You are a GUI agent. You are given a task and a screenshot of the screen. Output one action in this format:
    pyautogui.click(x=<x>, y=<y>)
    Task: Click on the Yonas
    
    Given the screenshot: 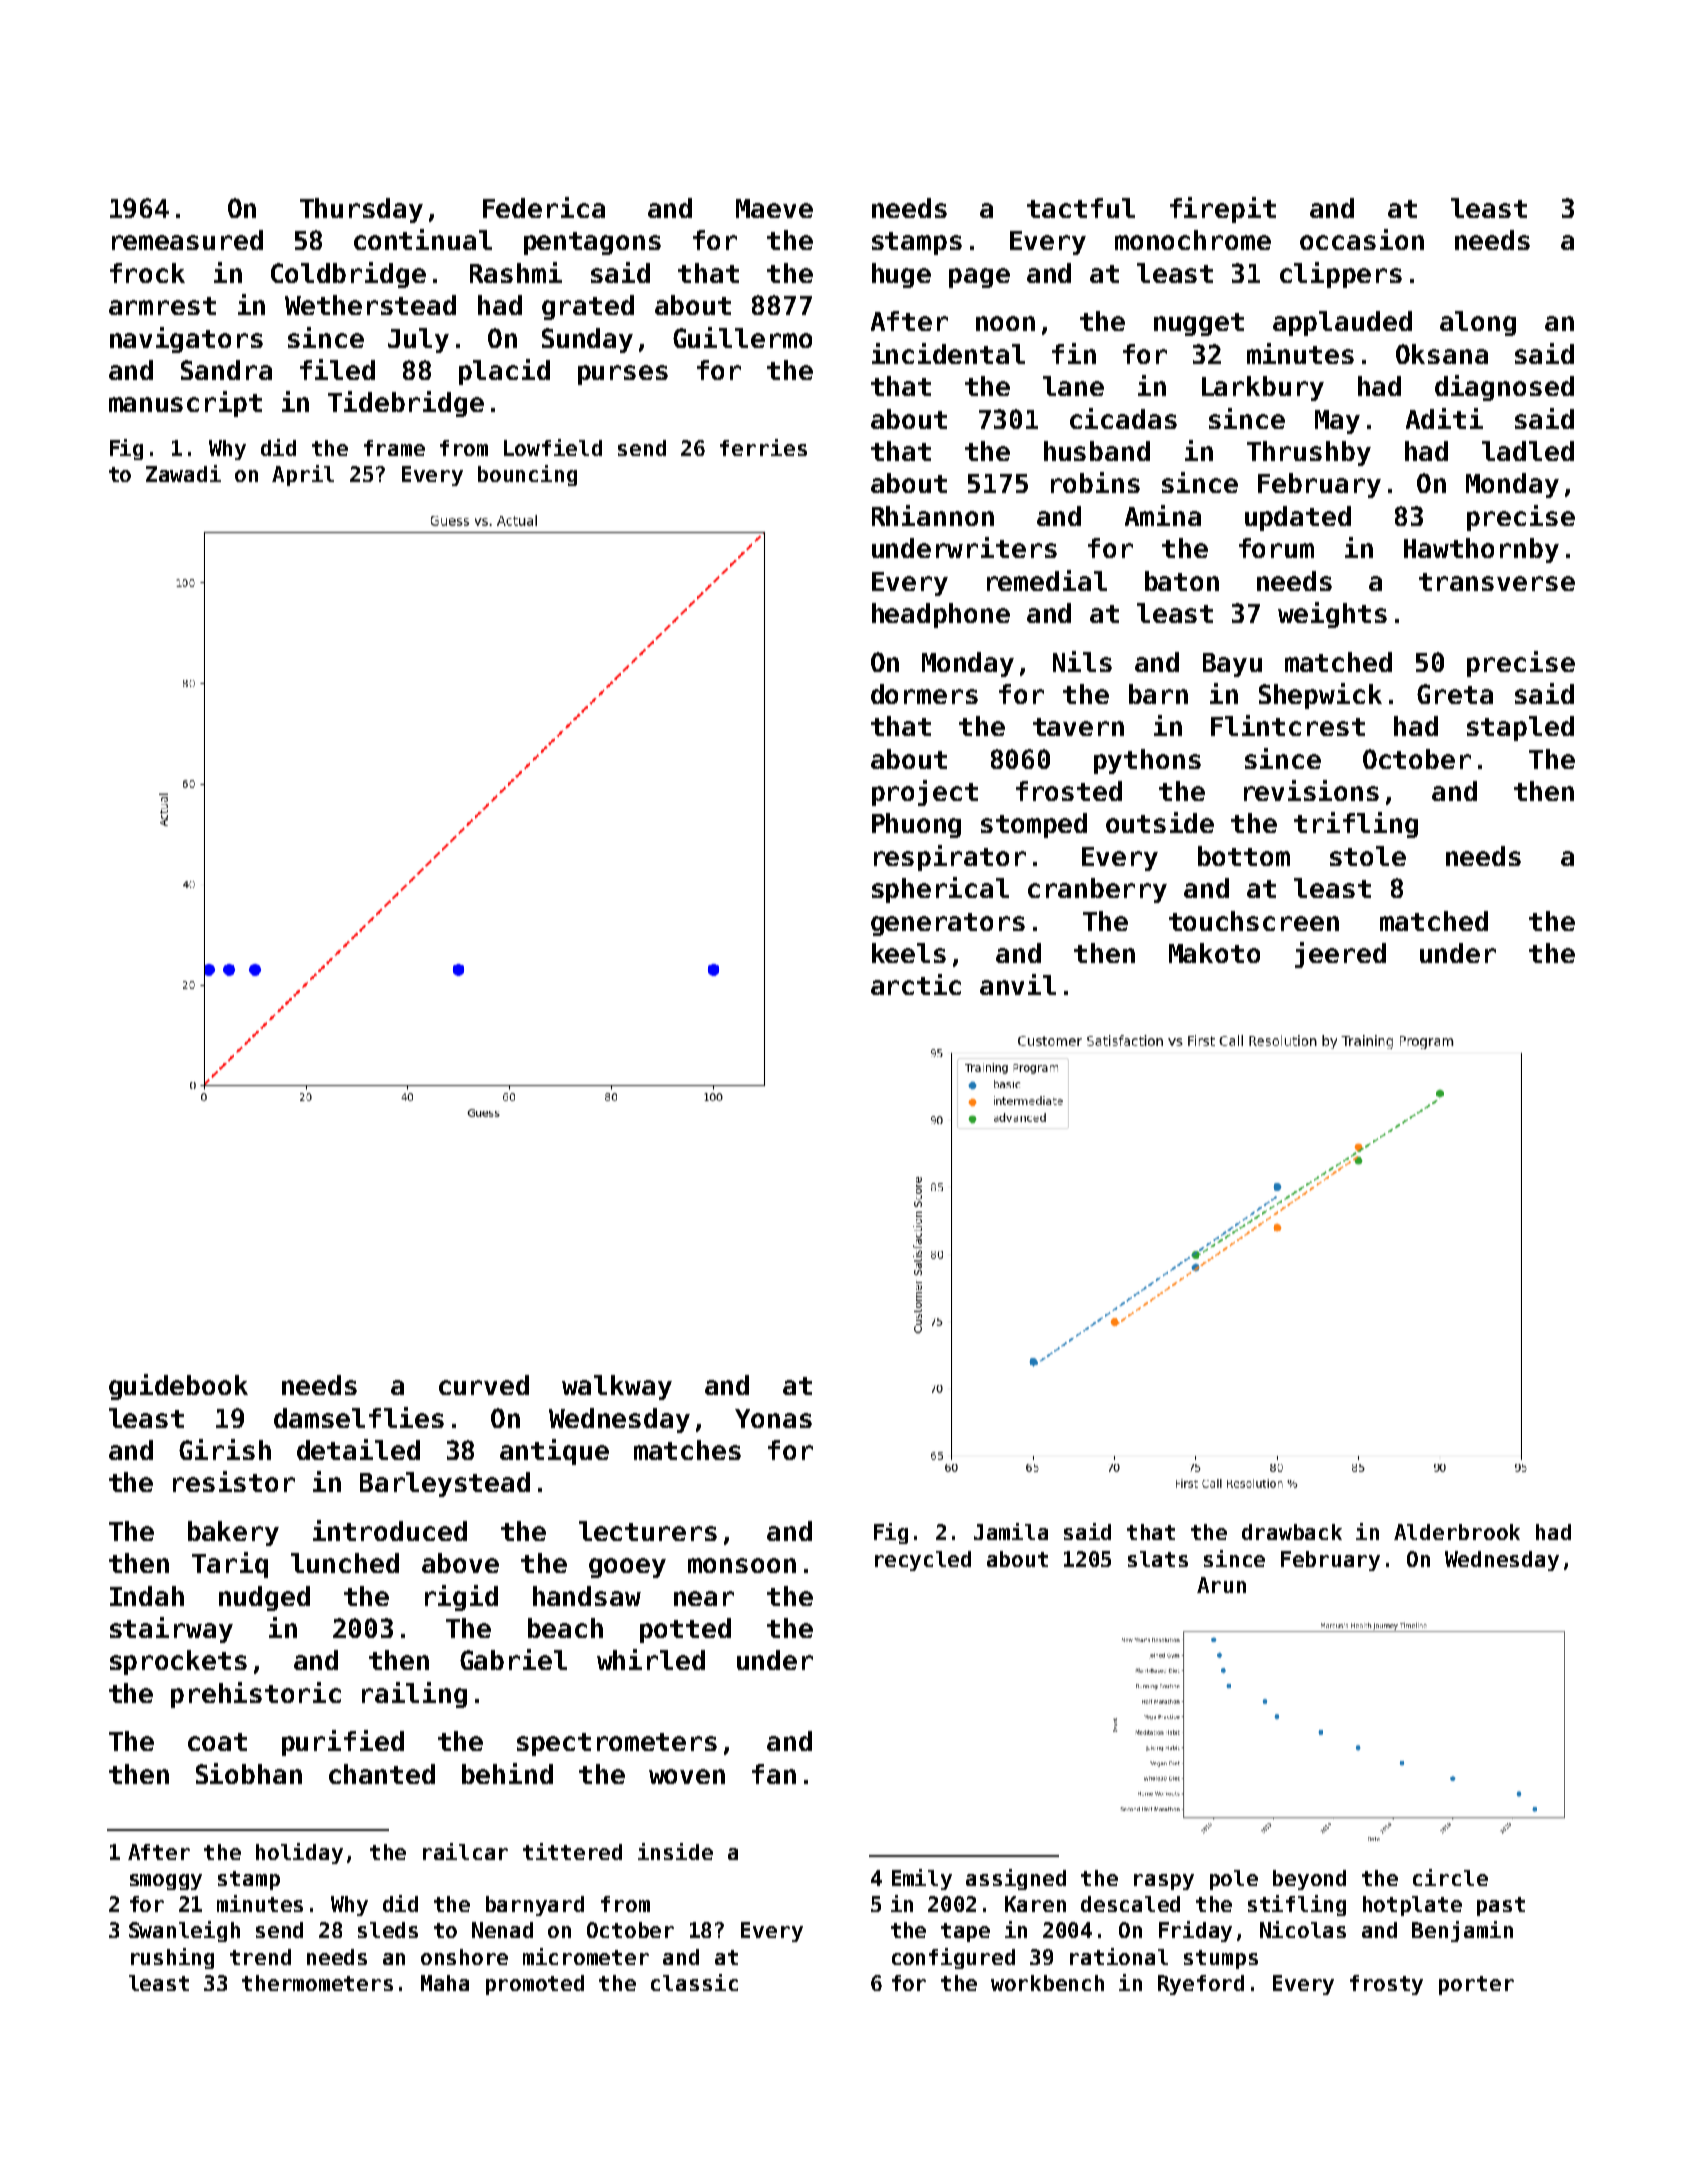 What is the action you would take?
    pyautogui.click(x=773, y=1418)
